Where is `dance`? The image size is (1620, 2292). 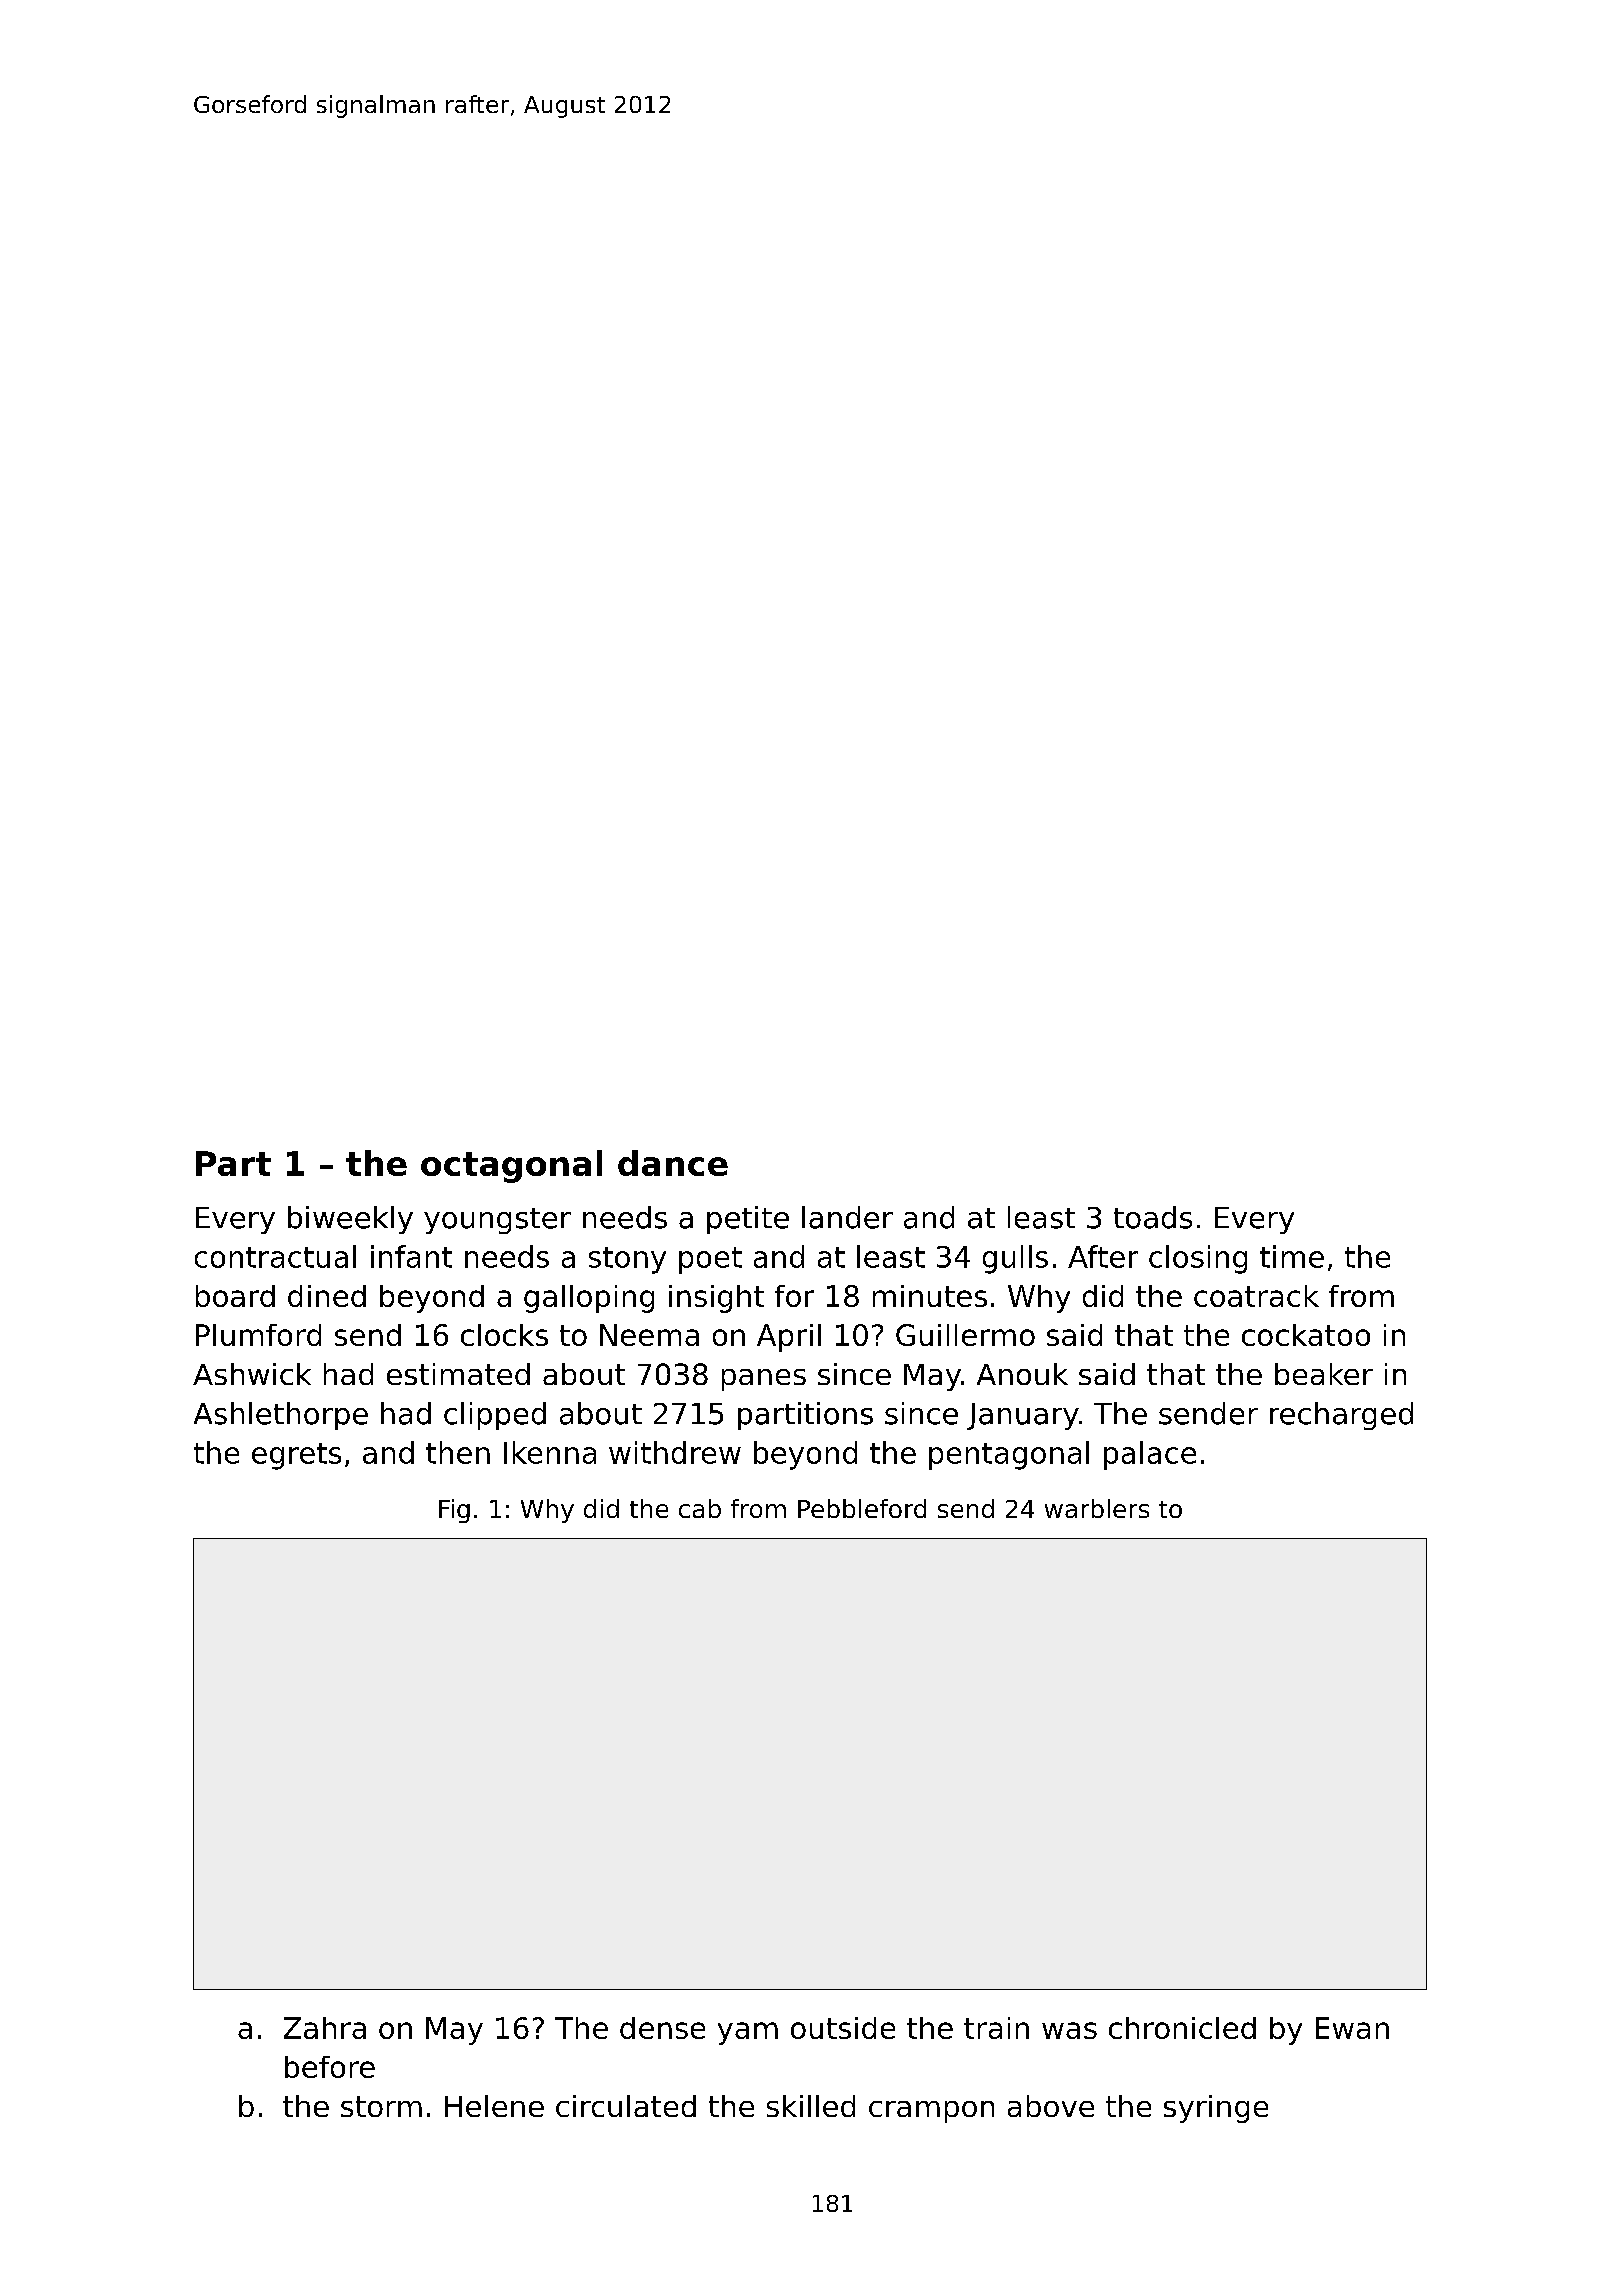 dance is located at coordinates (673, 1163).
